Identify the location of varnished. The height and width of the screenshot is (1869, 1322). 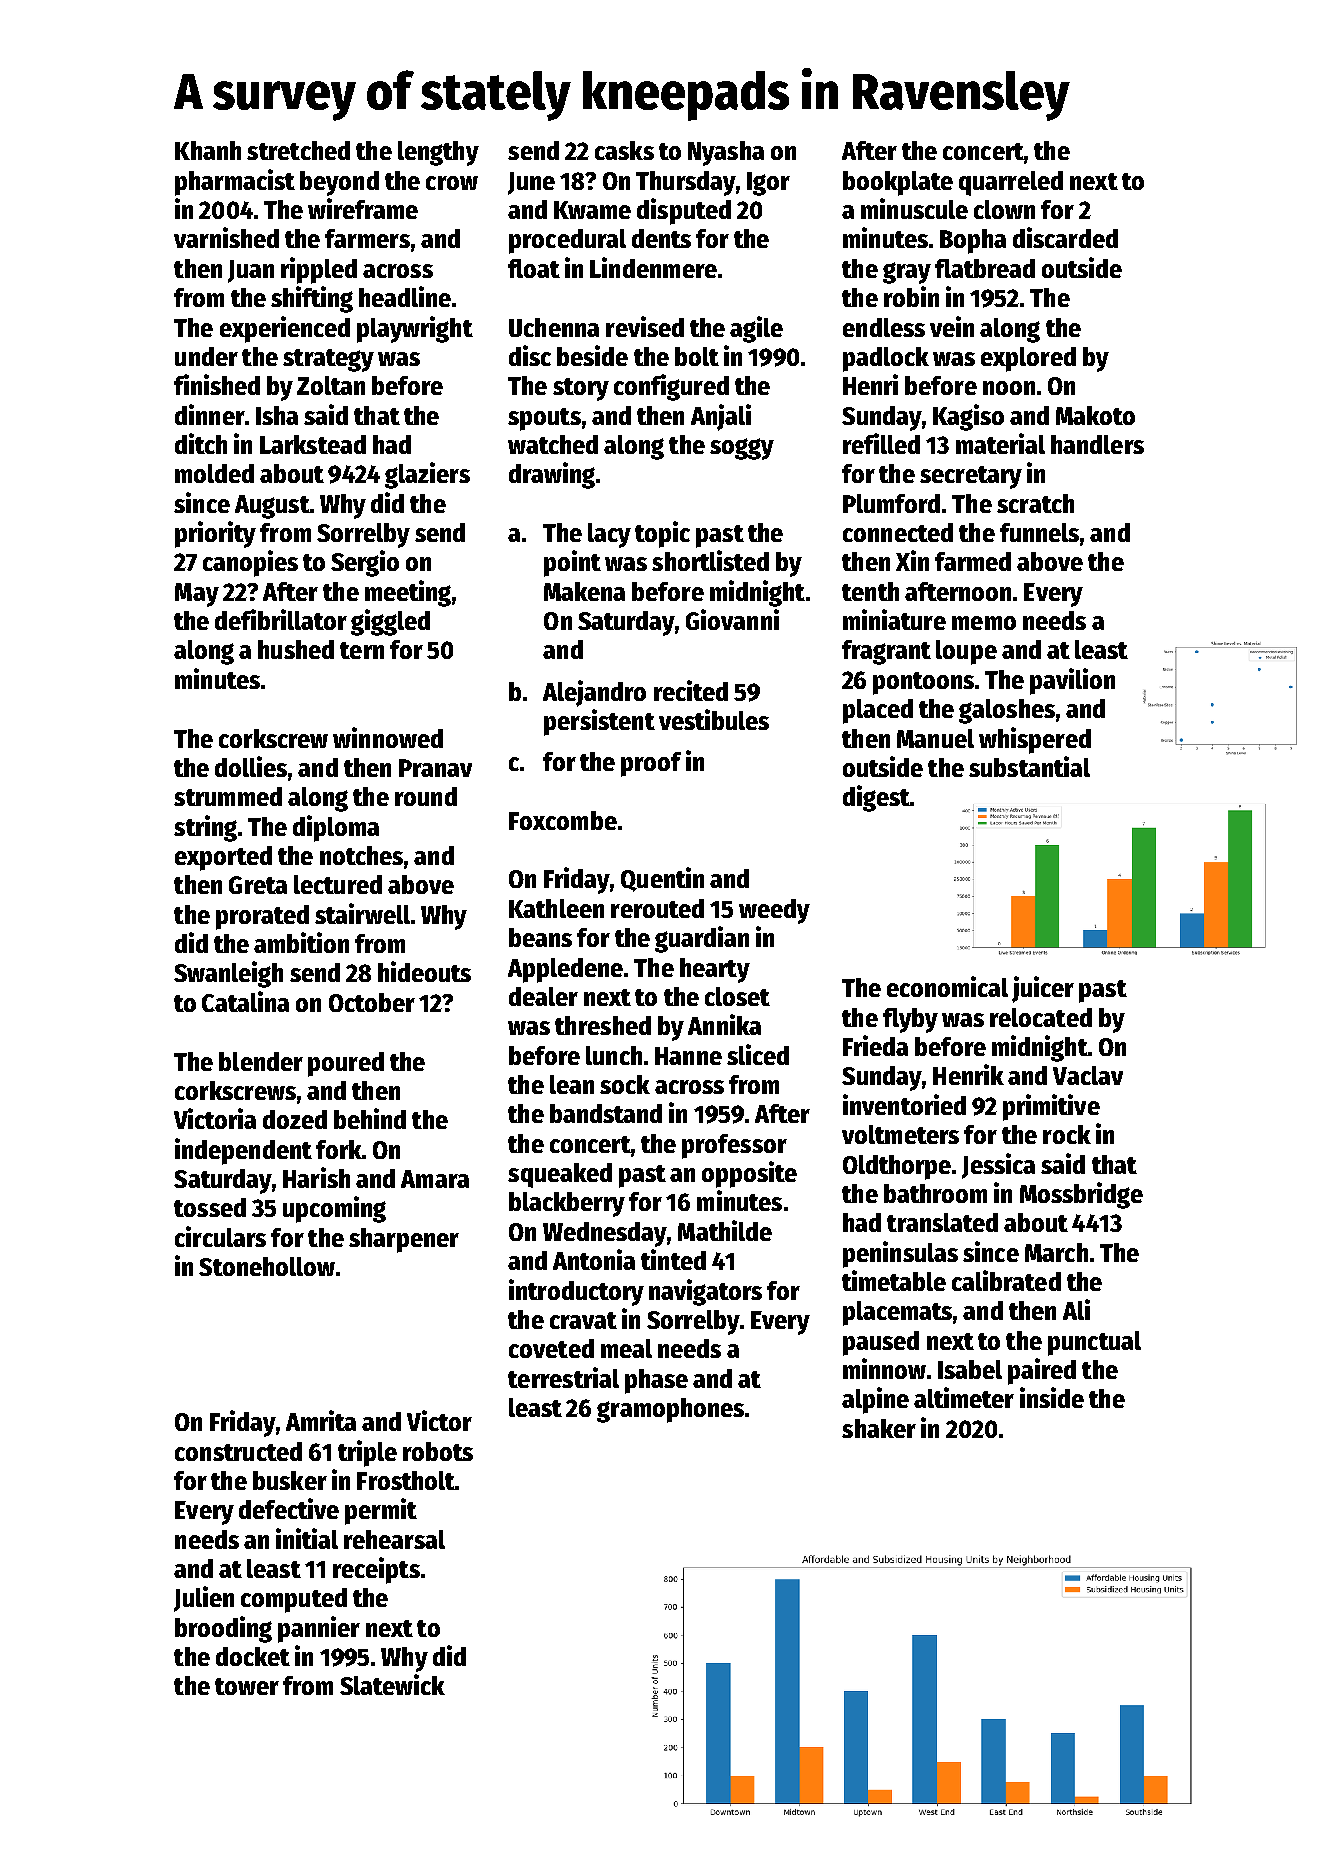
(226, 237).
